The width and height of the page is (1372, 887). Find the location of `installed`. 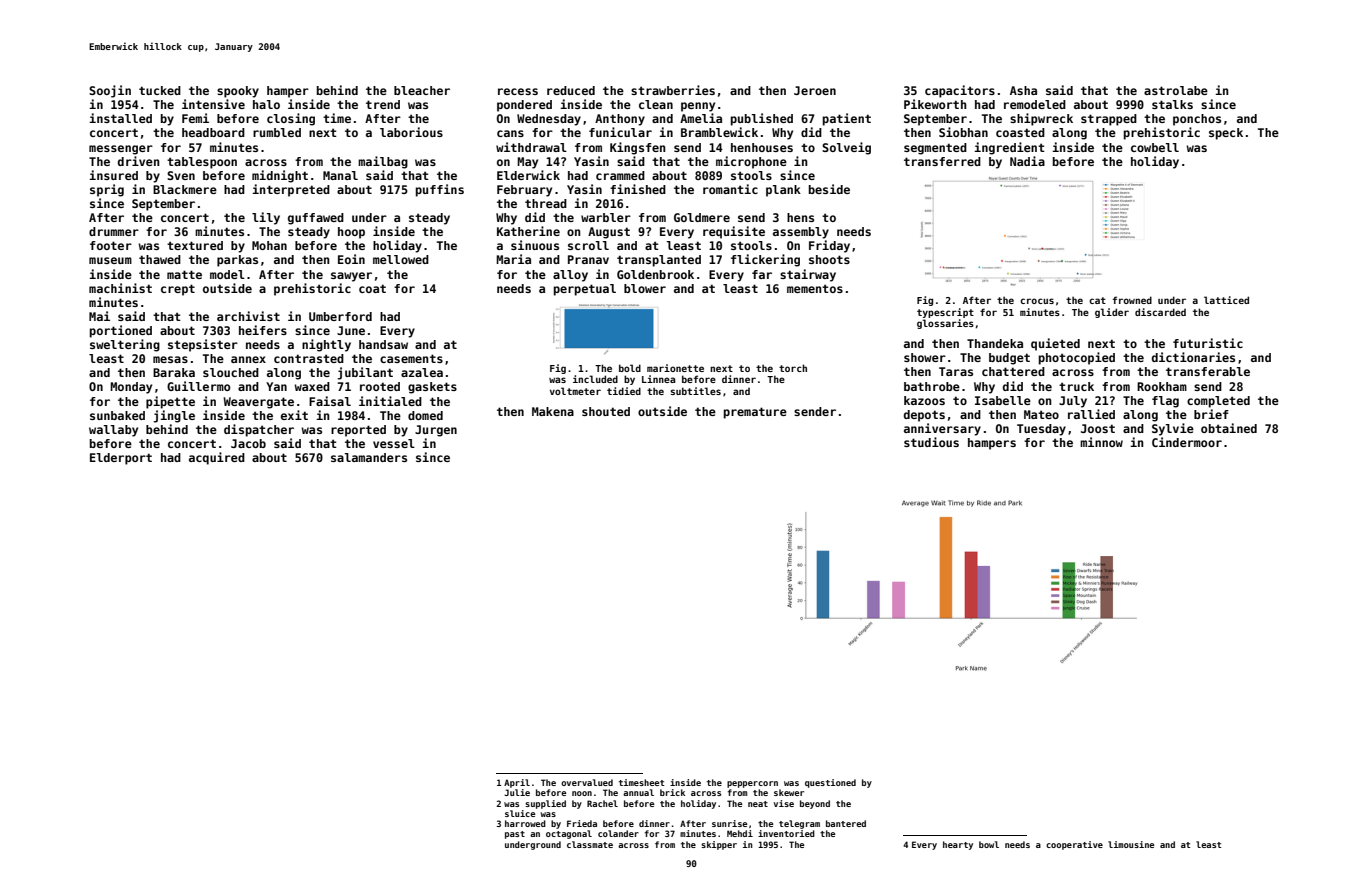

installed is located at coordinates (120, 118).
